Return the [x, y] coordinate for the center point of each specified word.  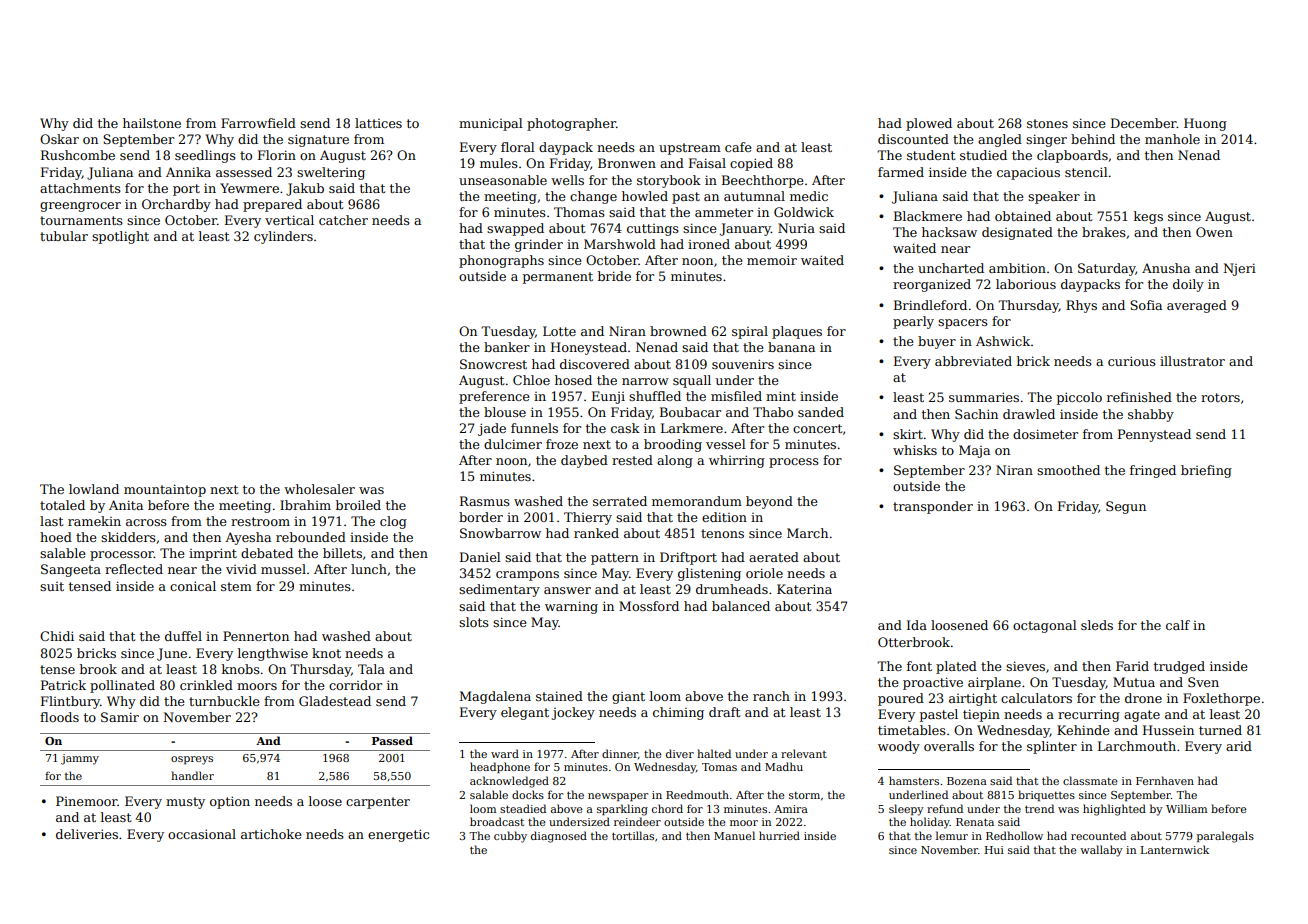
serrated [620, 501]
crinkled [206, 685]
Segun [1126, 507]
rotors [1220, 397]
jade [492, 429]
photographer [571, 124]
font [919, 666]
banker [507, 347]
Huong [1205, 124]
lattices [378, 123]
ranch [771, 696]
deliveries [87, 834]
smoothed [1068, 470]
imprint [213, 554]
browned [678, 331]
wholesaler [319, 489]
